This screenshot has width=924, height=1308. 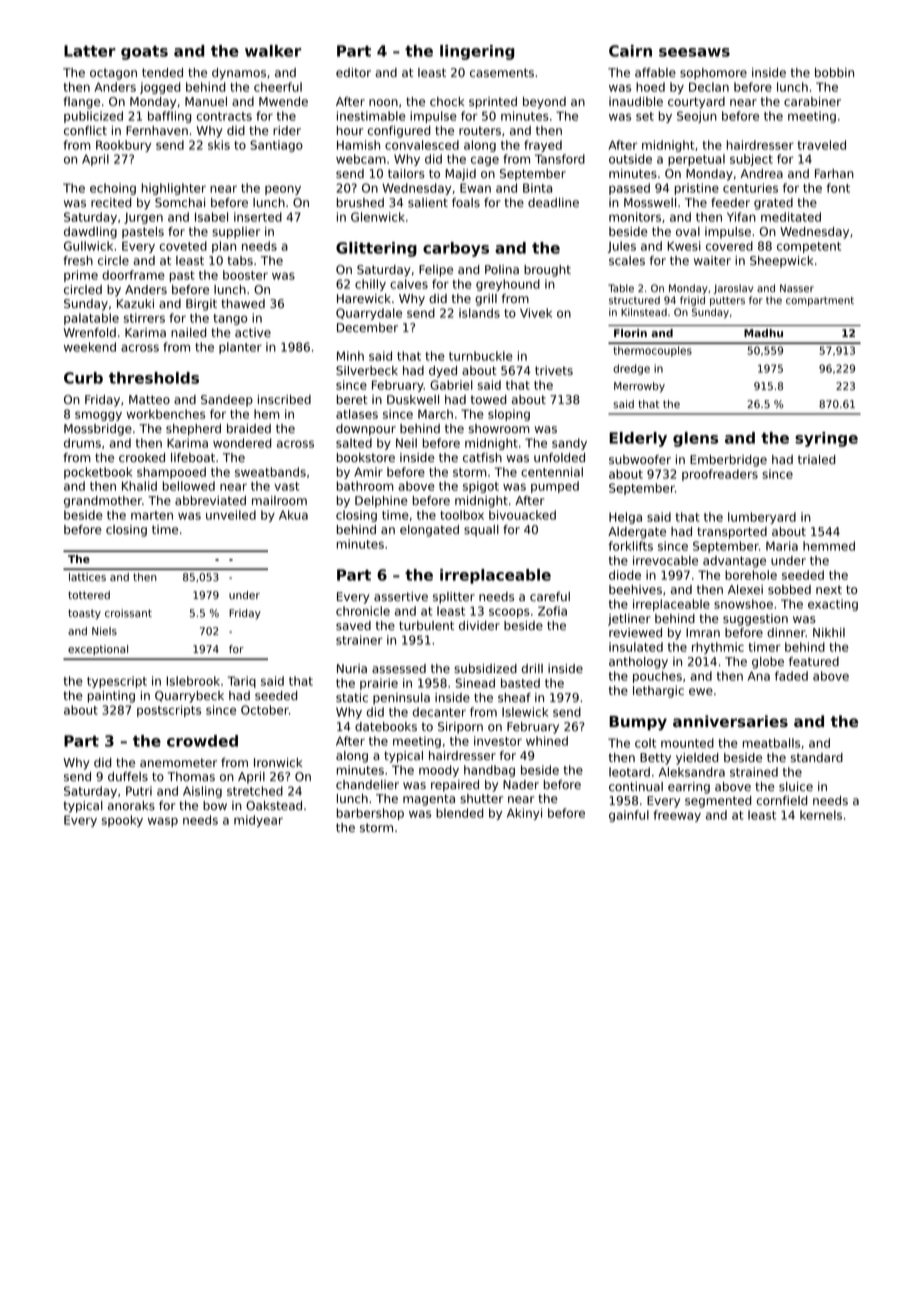 What do you see at coordinates (812, 101) in the screenshot?
I see `carabiner` at bounding box center [812, 101].
